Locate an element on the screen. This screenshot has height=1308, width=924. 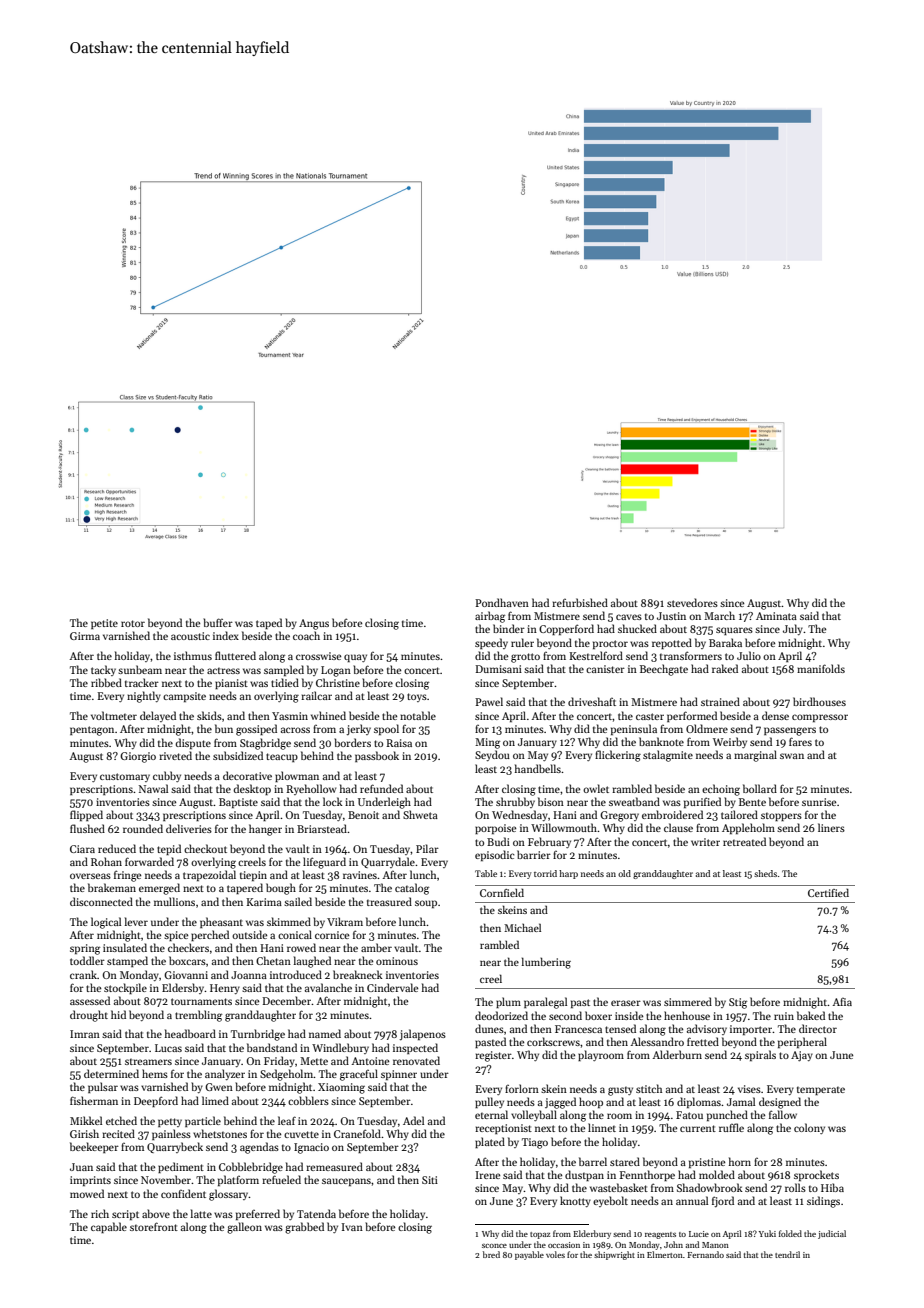
second is located at coordinates (565, 1015).
